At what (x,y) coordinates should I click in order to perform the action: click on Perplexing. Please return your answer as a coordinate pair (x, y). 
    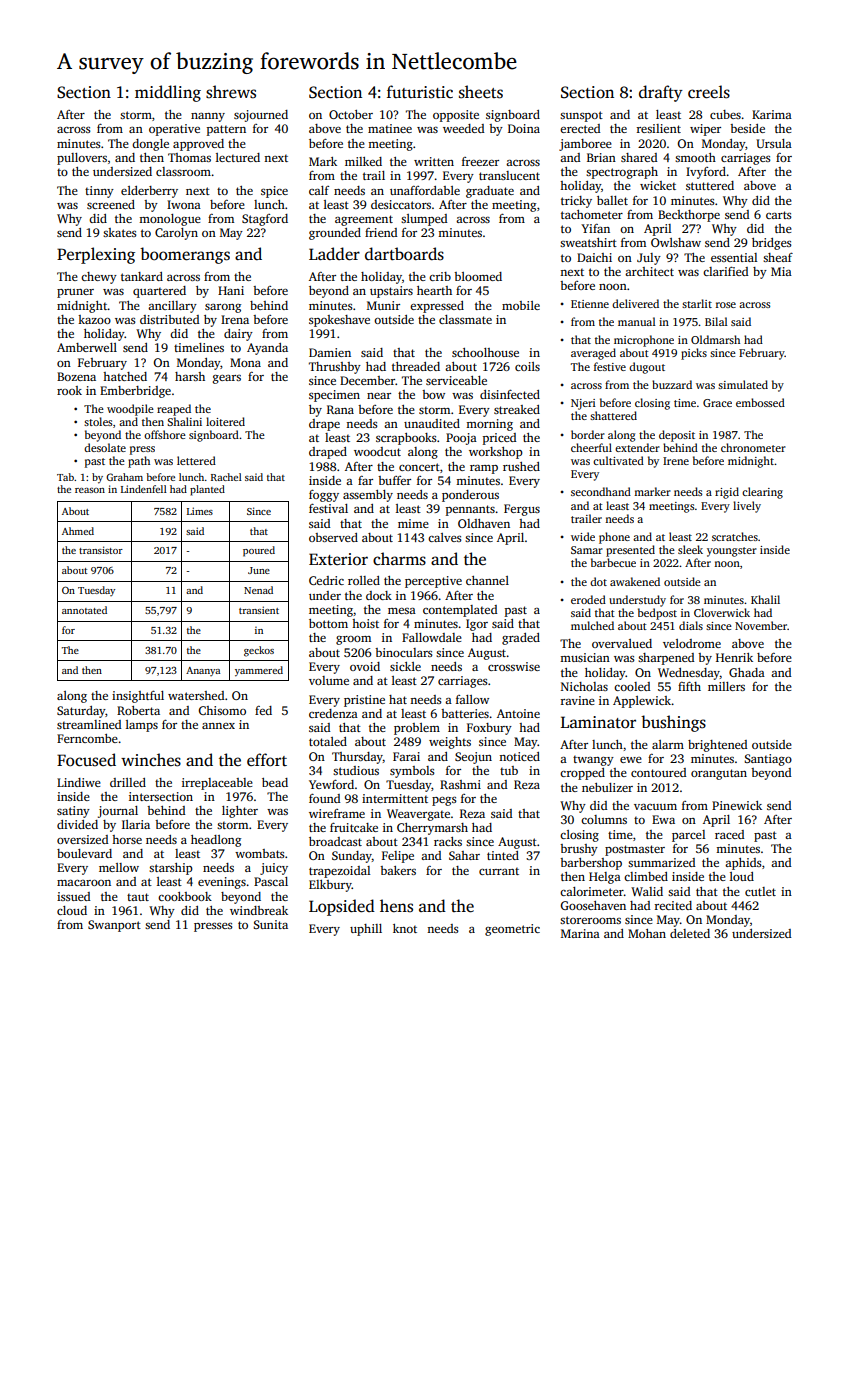
    Looking at the image, I should click on (96, 255).
